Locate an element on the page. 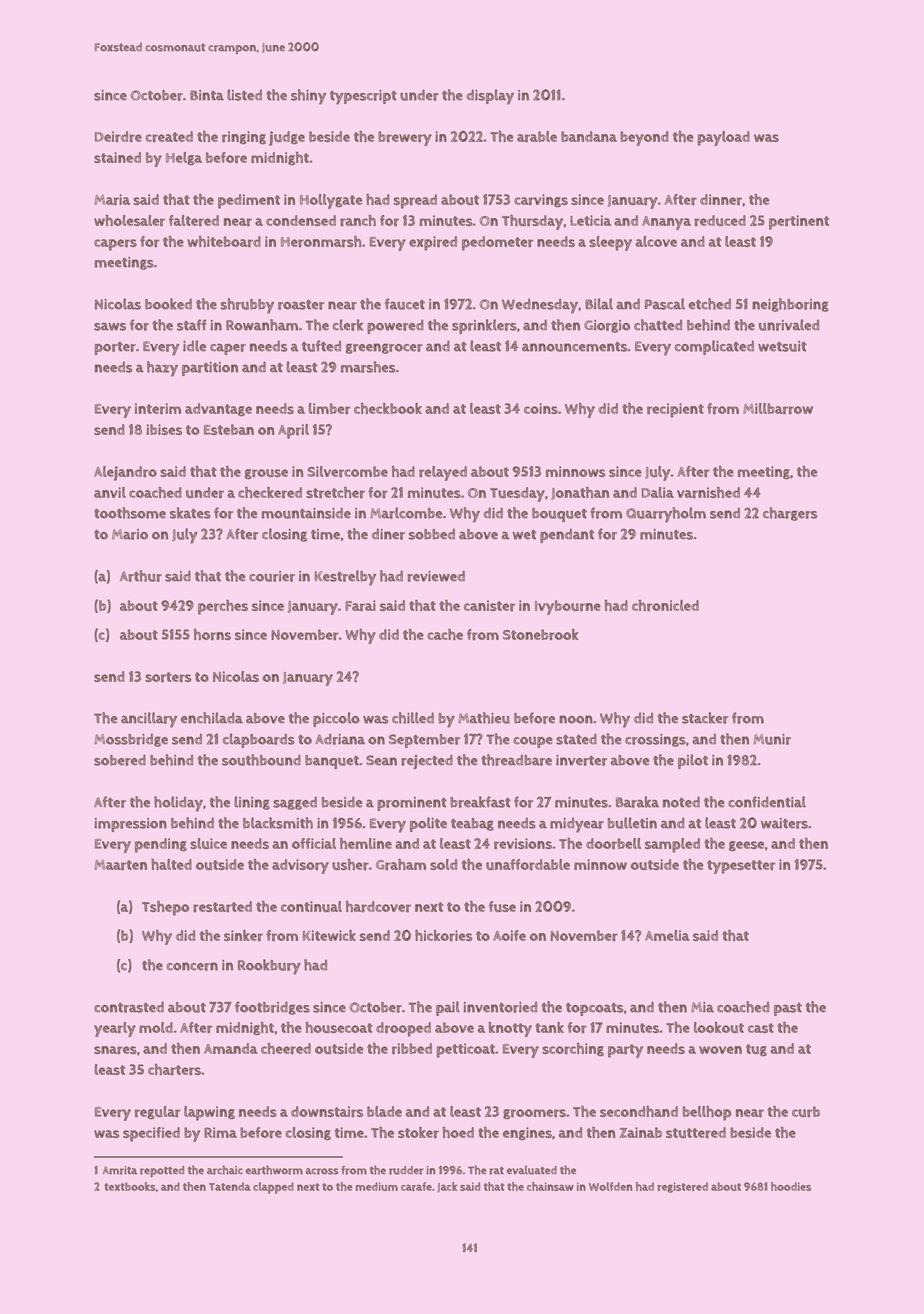 This page has height=1314, width=924. display is located at coordinates (490, 97).
